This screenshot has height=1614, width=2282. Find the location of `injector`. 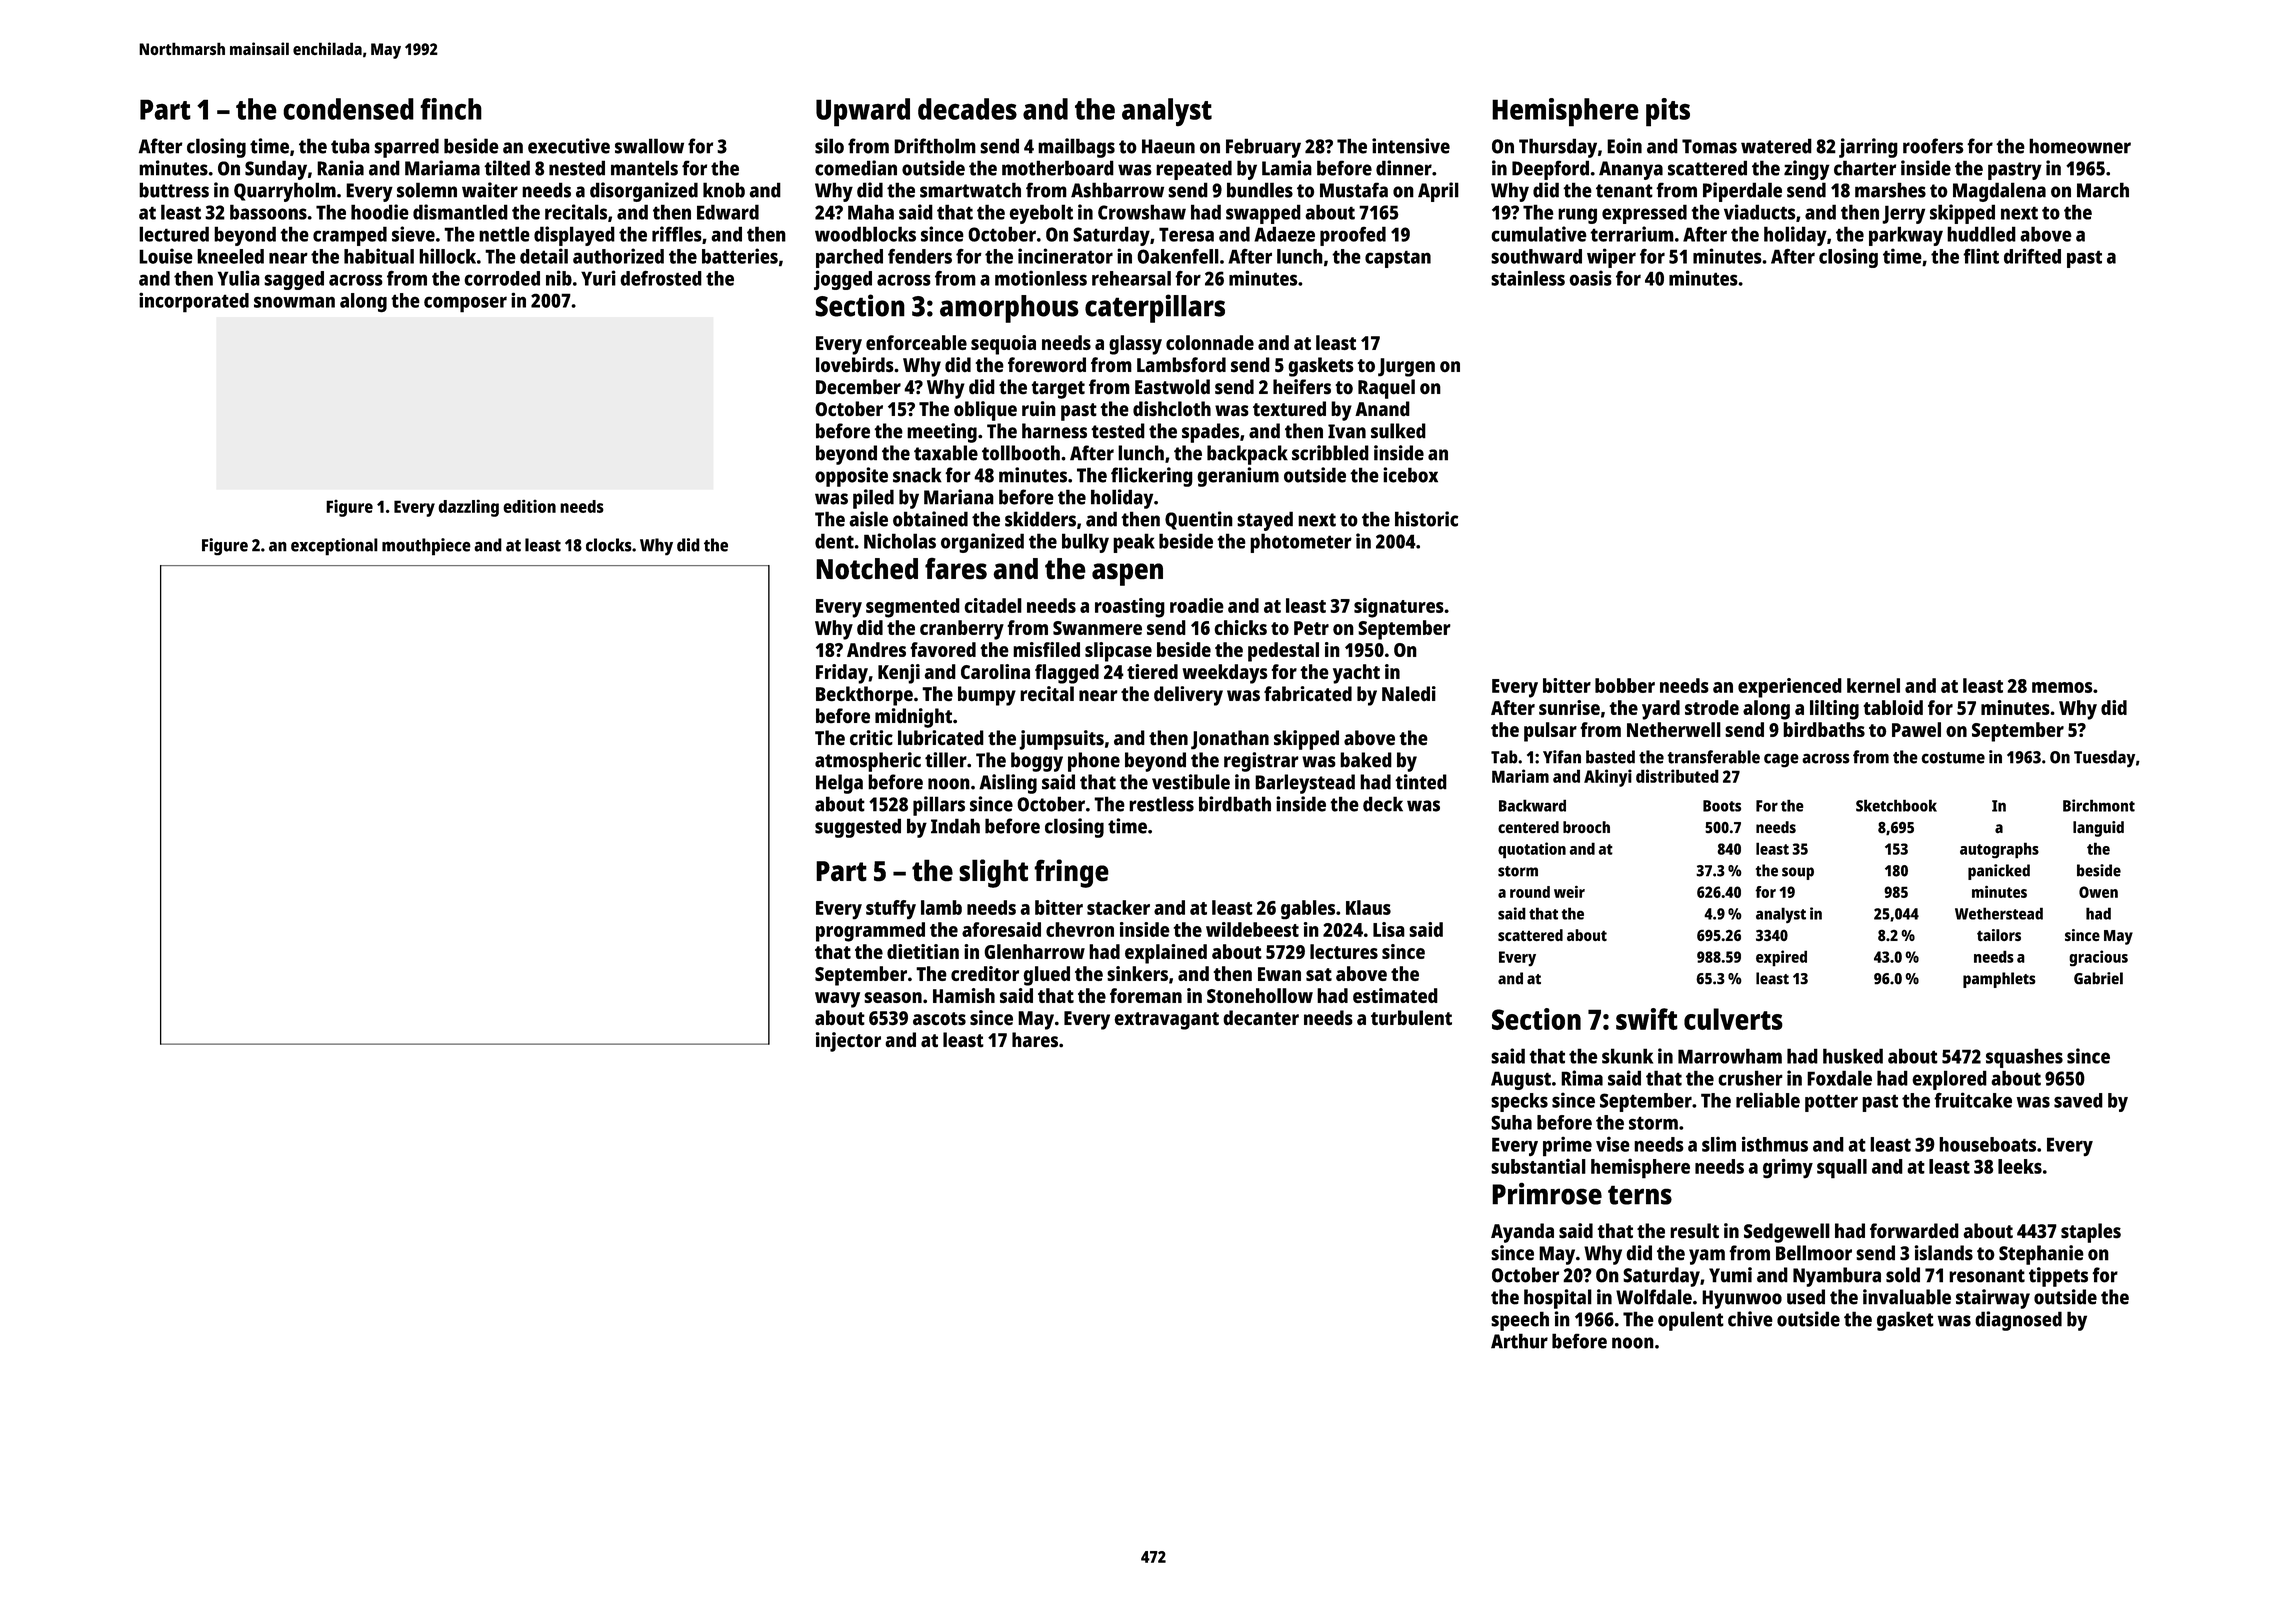

injector is located at coordinates (848, 1042).
